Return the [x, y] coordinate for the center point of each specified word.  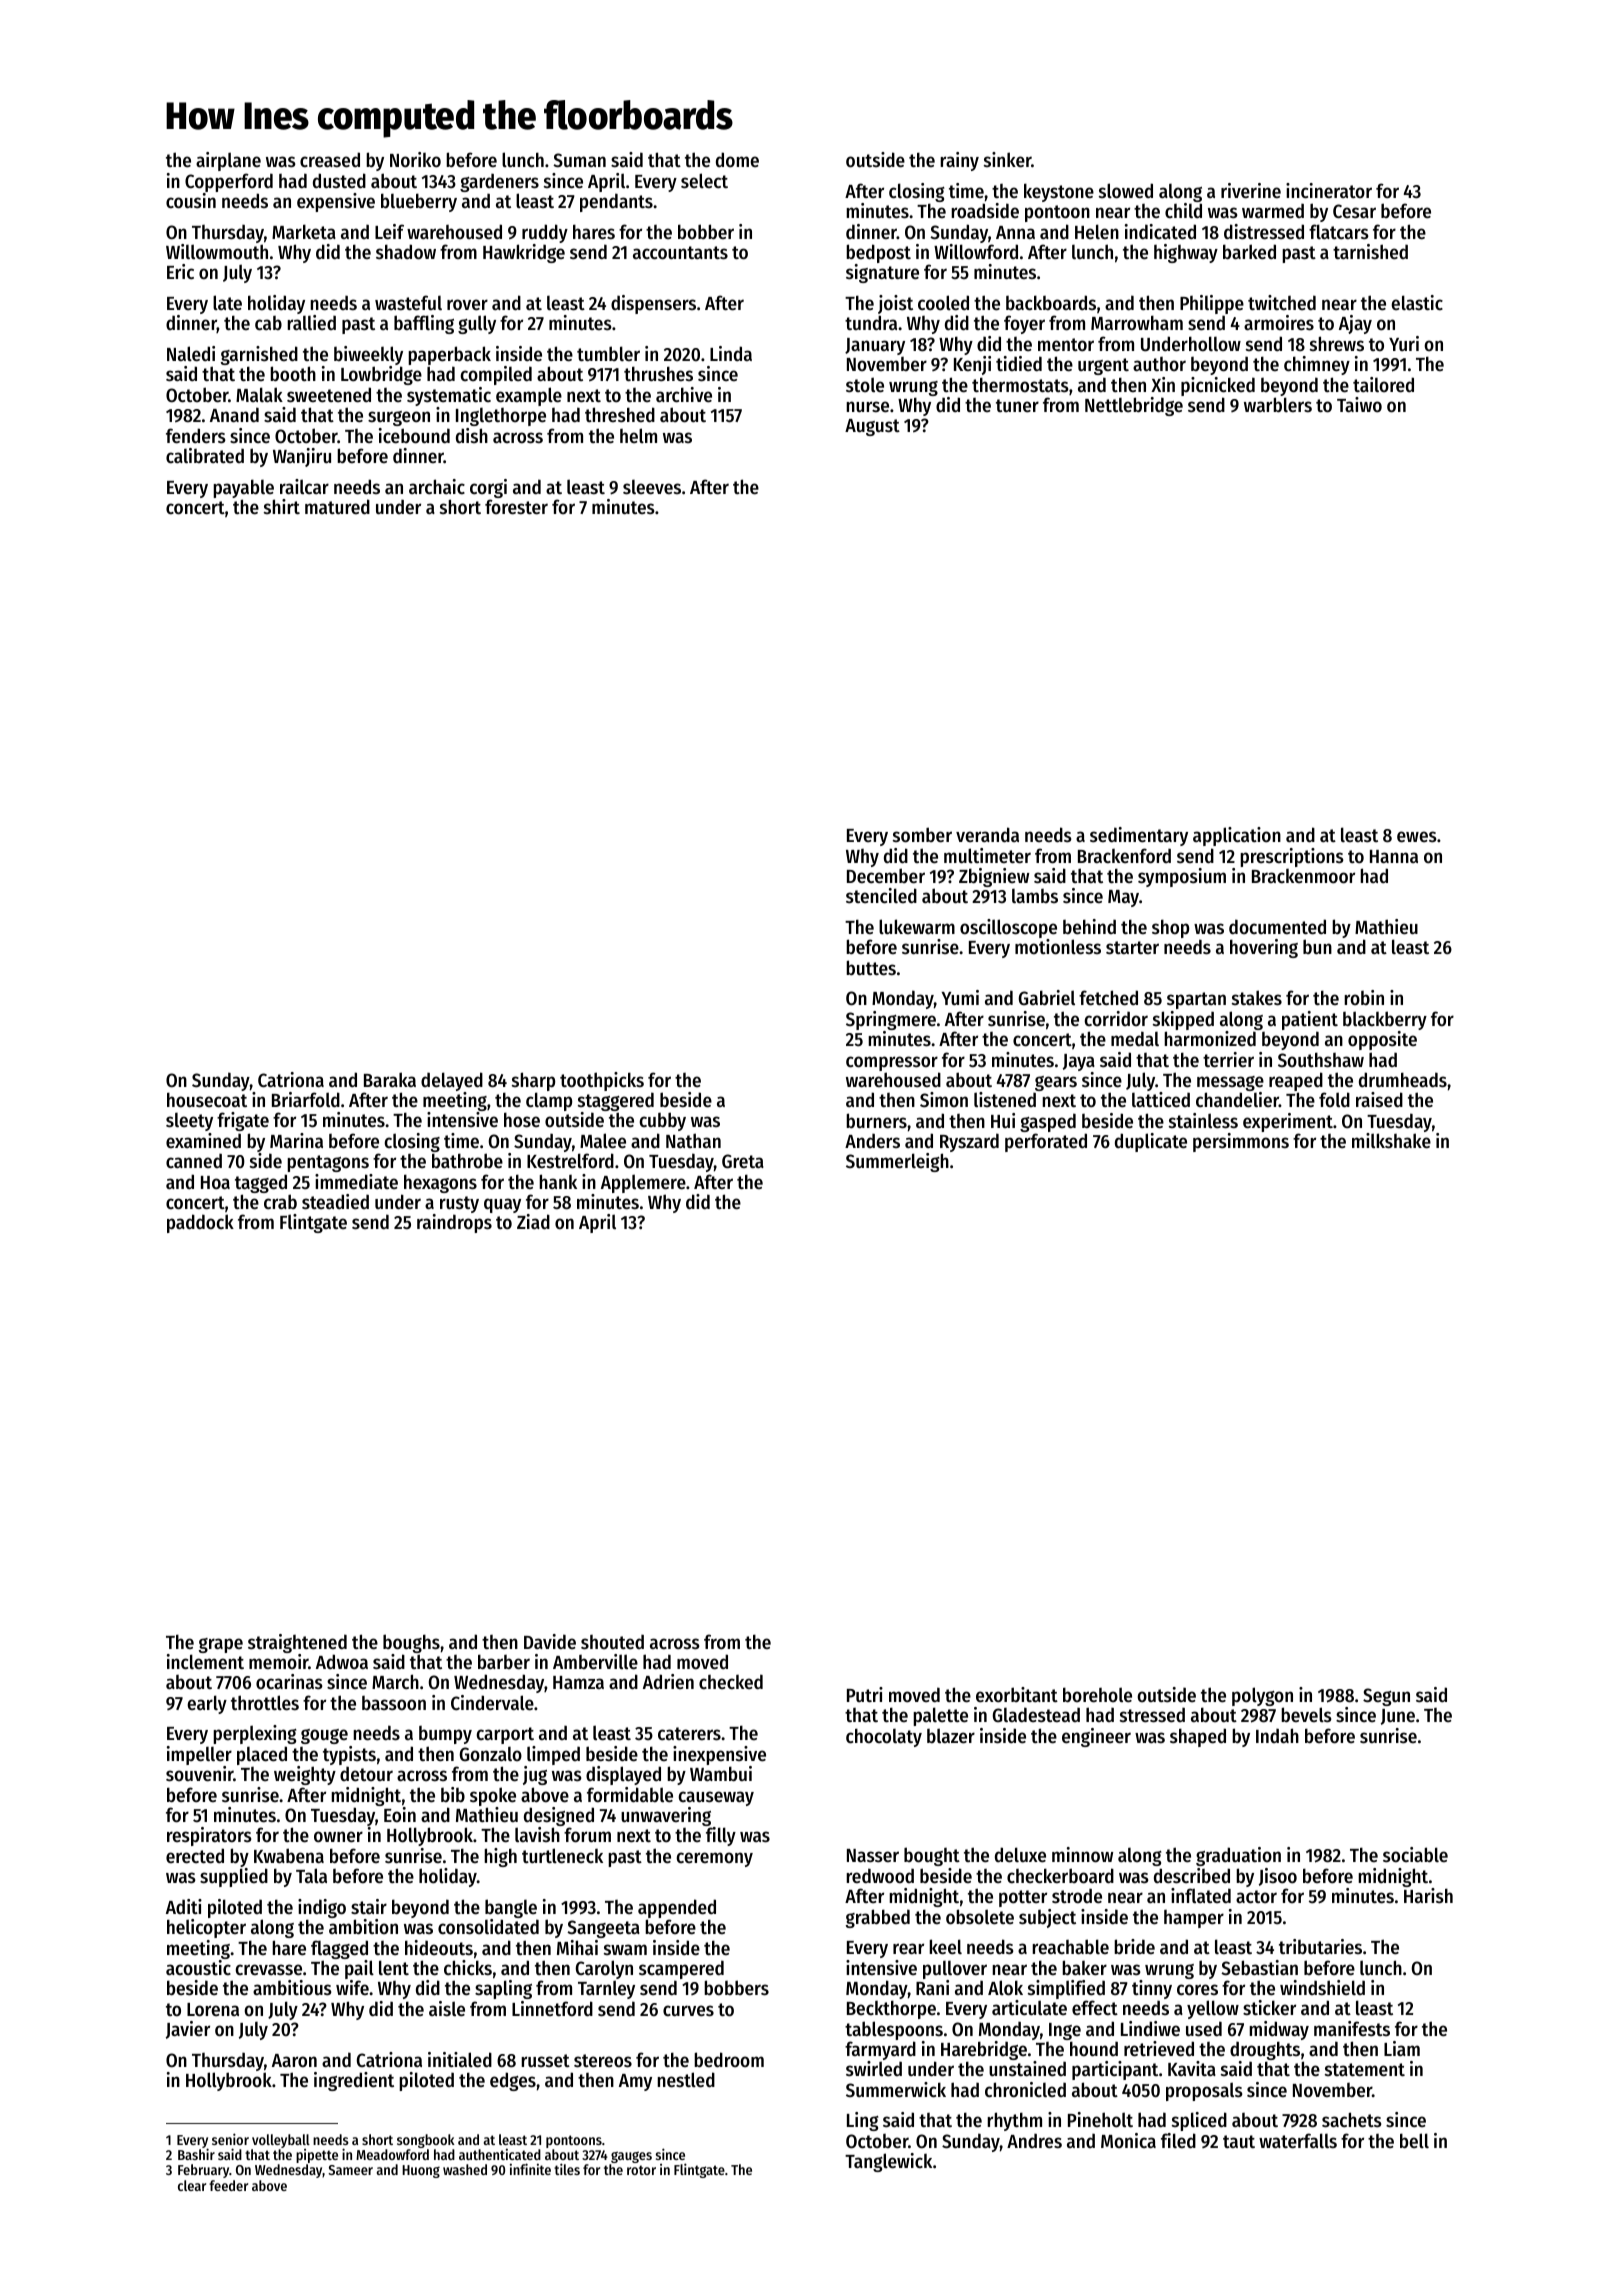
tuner [1017, 406]
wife [352, 1987]
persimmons [1241, 1142]
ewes [1417, 837]
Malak [259, 394]
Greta [743, 1161]
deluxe [1020, 1855]
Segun [1386, 1697]
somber [922, 835]
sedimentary [1139, 836]
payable [243, 488]
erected [195, 1856]
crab [280, 1202]
